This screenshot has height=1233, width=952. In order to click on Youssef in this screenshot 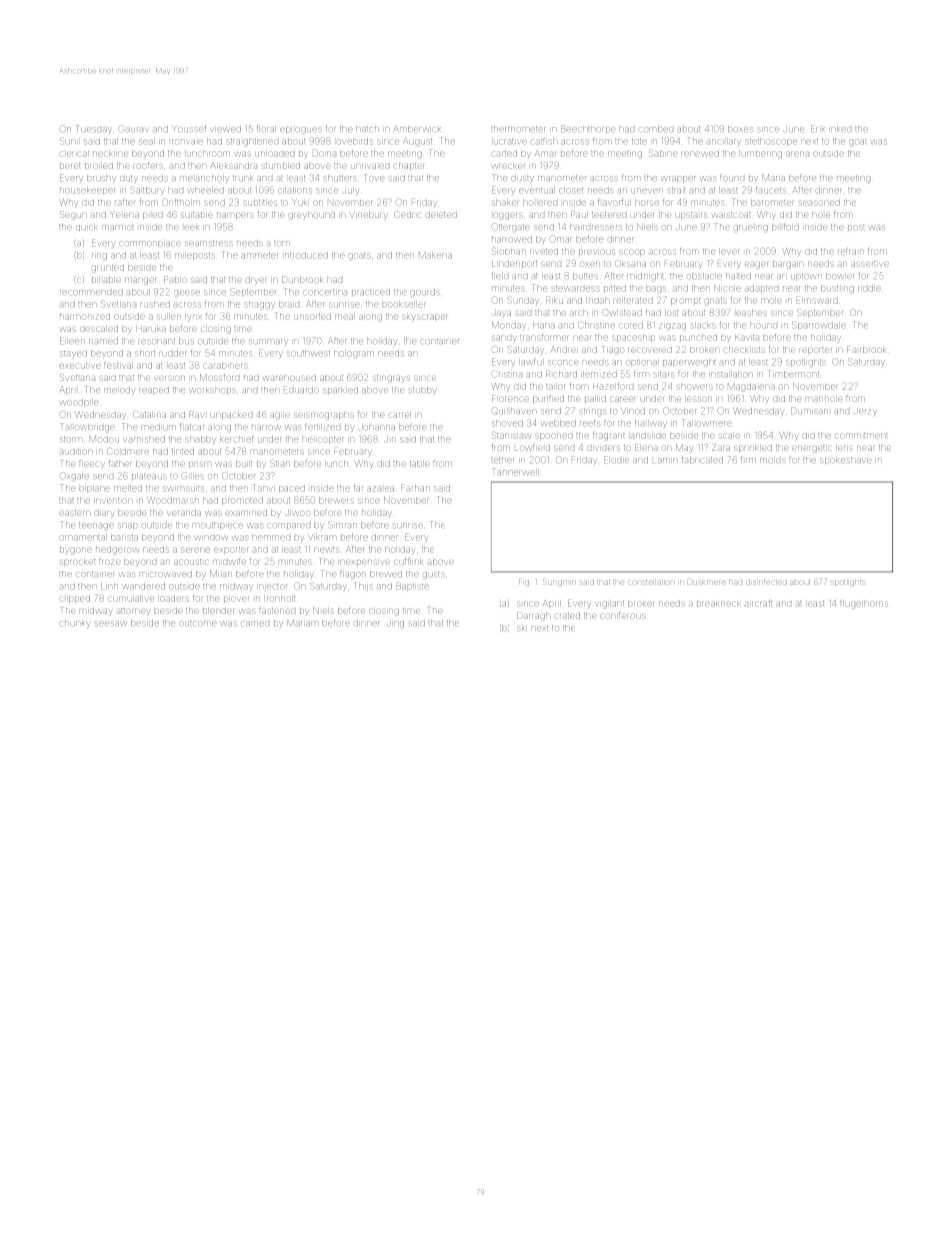, I will do `click(189, 128)`.
